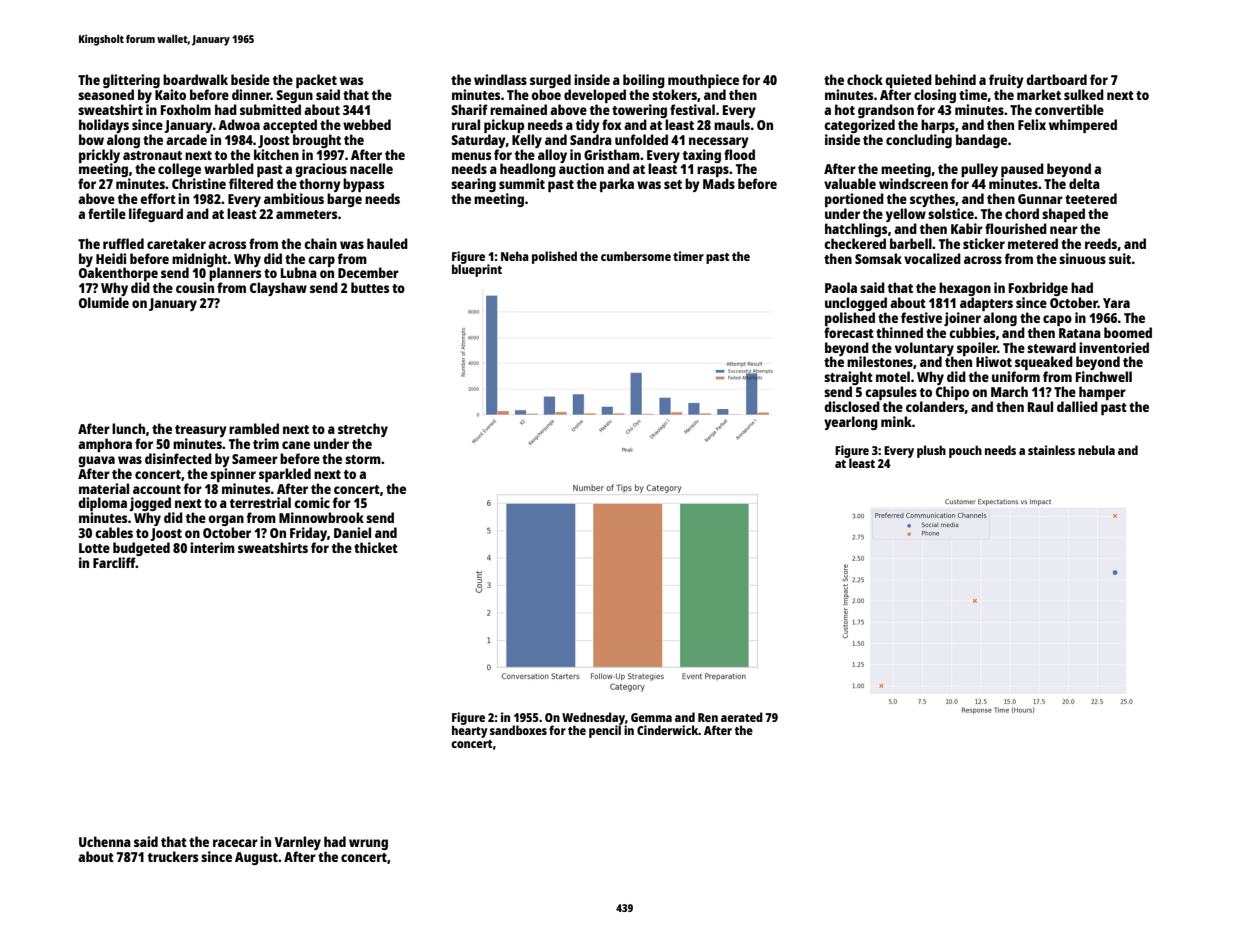 This page has height=952, width=1233. Describe the element at coordinates (371, 168) in the page. I see `nacelle` at that location.
